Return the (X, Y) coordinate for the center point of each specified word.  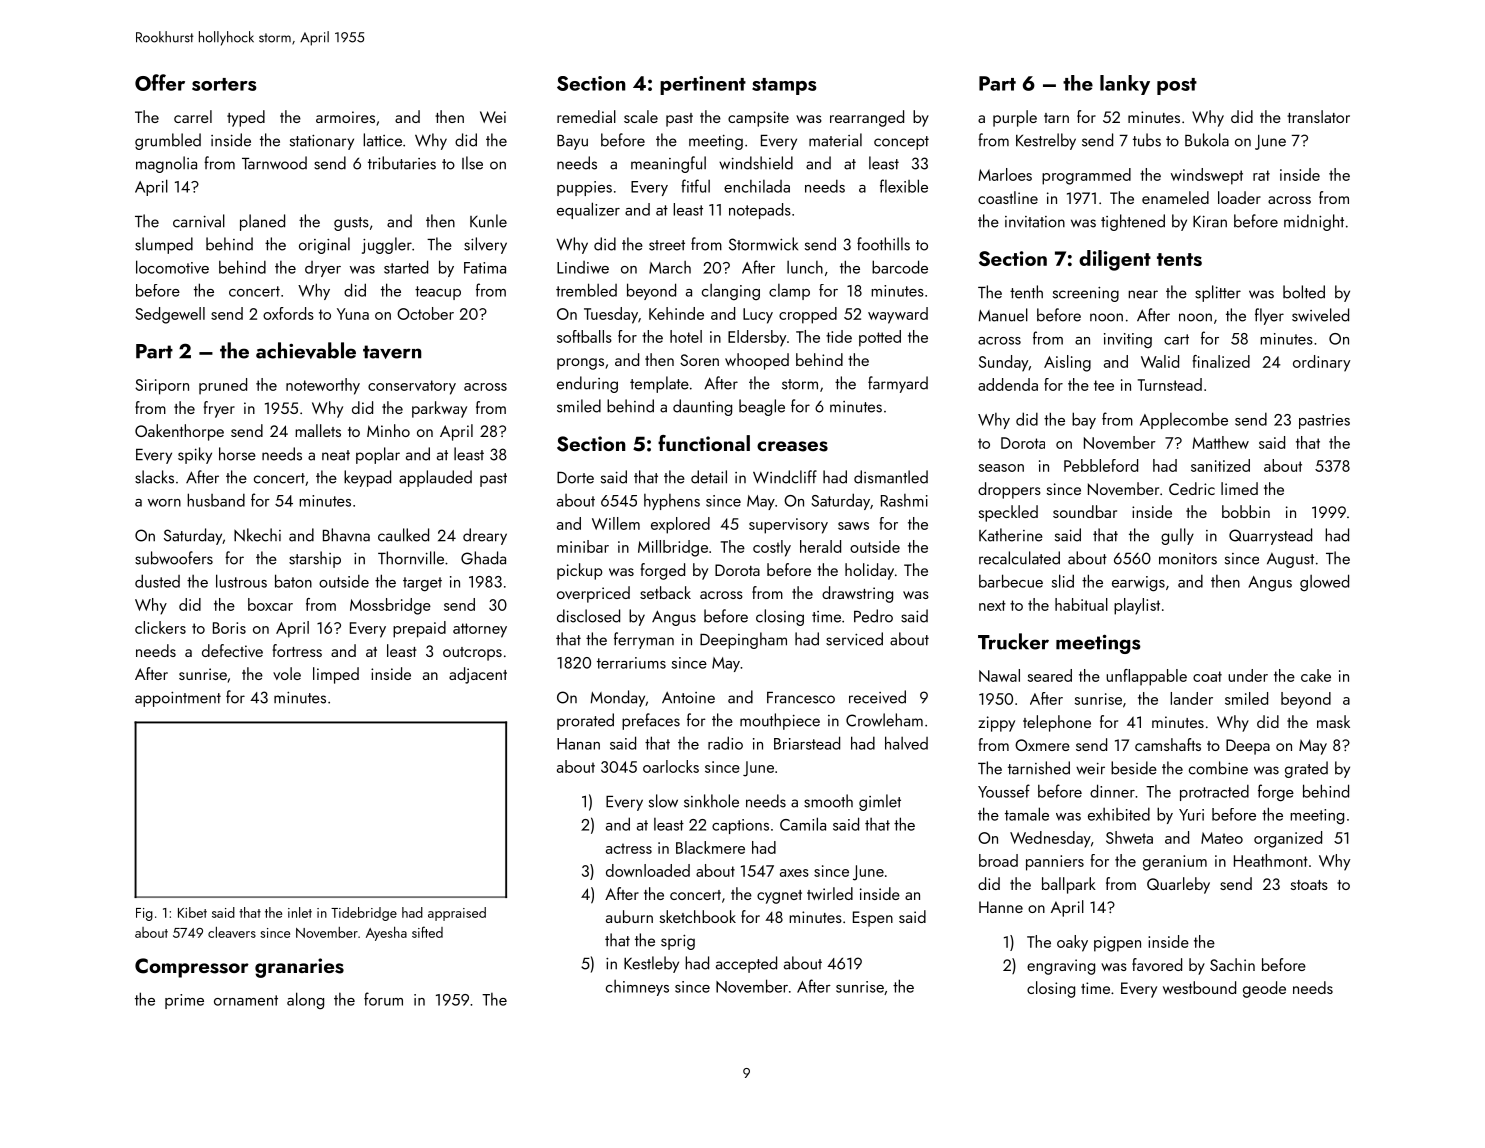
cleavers (232, 932)
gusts (351, 224)
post (1177, 86)
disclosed (588, 616)
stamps (784, 86)
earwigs (1138, 584)
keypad (367, 478)
